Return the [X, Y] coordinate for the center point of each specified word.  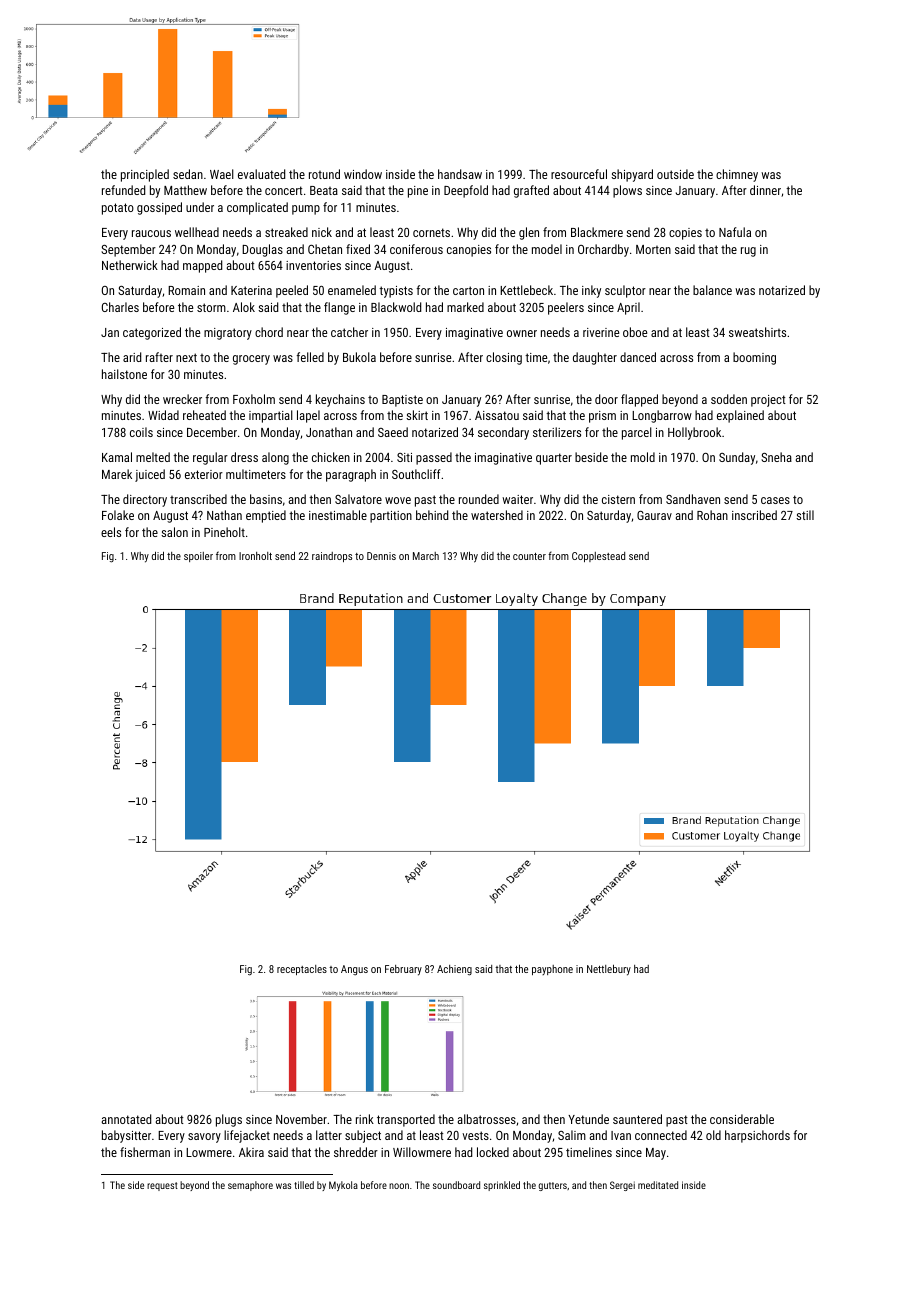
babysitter [126, 1136]
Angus [354, 970]
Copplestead [598, 557]
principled [145, 175]
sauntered [637, 1119]
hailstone [124, 374]
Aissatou [497, 415]
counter [529, 556]
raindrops [332, 557]
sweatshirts [757, 332]
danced [638, 357]
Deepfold [466, 191]
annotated [126, 1119]
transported [406, 1120]
